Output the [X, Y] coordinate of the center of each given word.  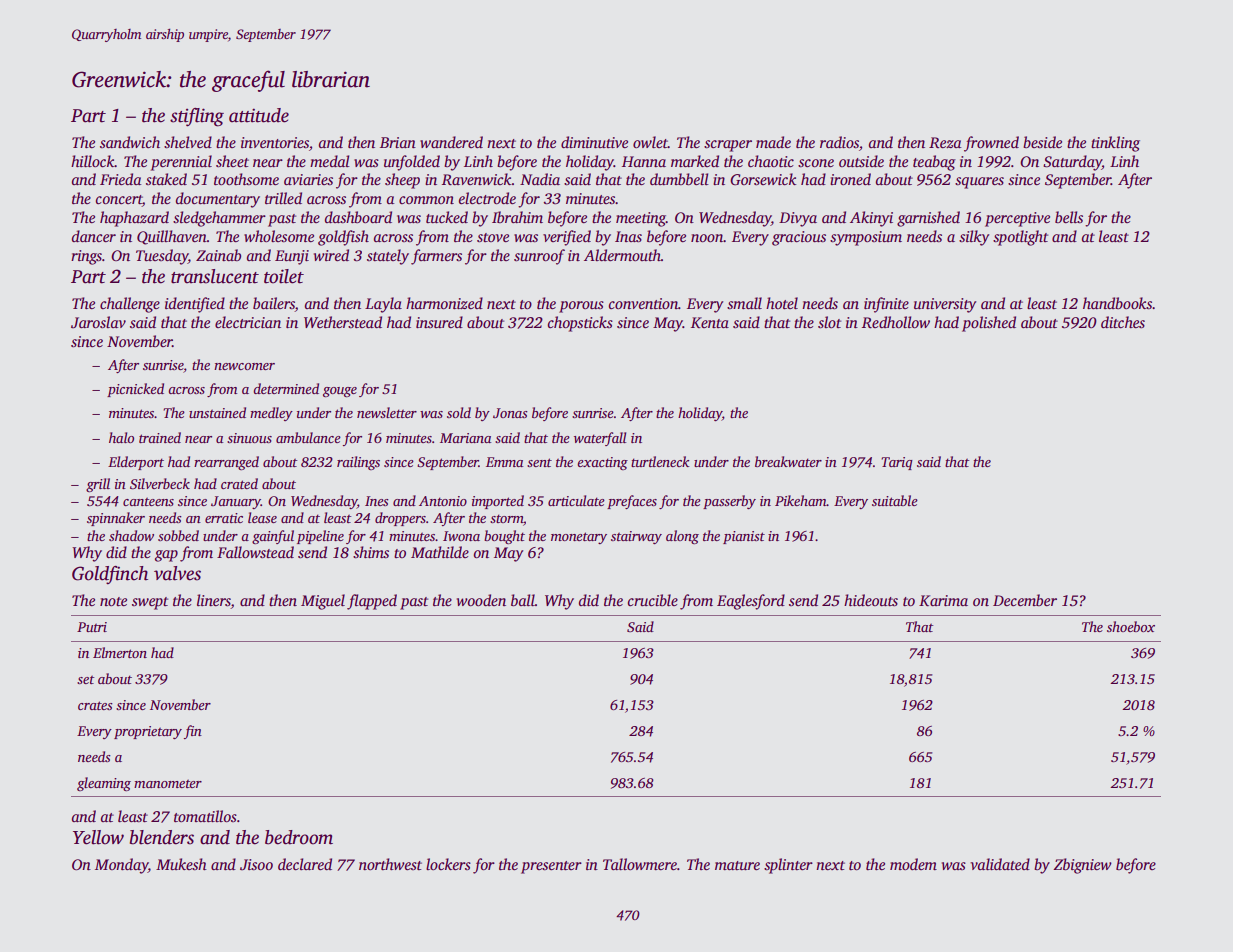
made [773, 142]
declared [305, 864]
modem [913, 864]
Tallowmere [640, 864]
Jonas [510, 413]
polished [989, 324]
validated [1000, 864]
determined [286, 388]
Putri [92, 627]
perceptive [1017, 219]
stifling [197, 117]
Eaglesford [751, 602]
